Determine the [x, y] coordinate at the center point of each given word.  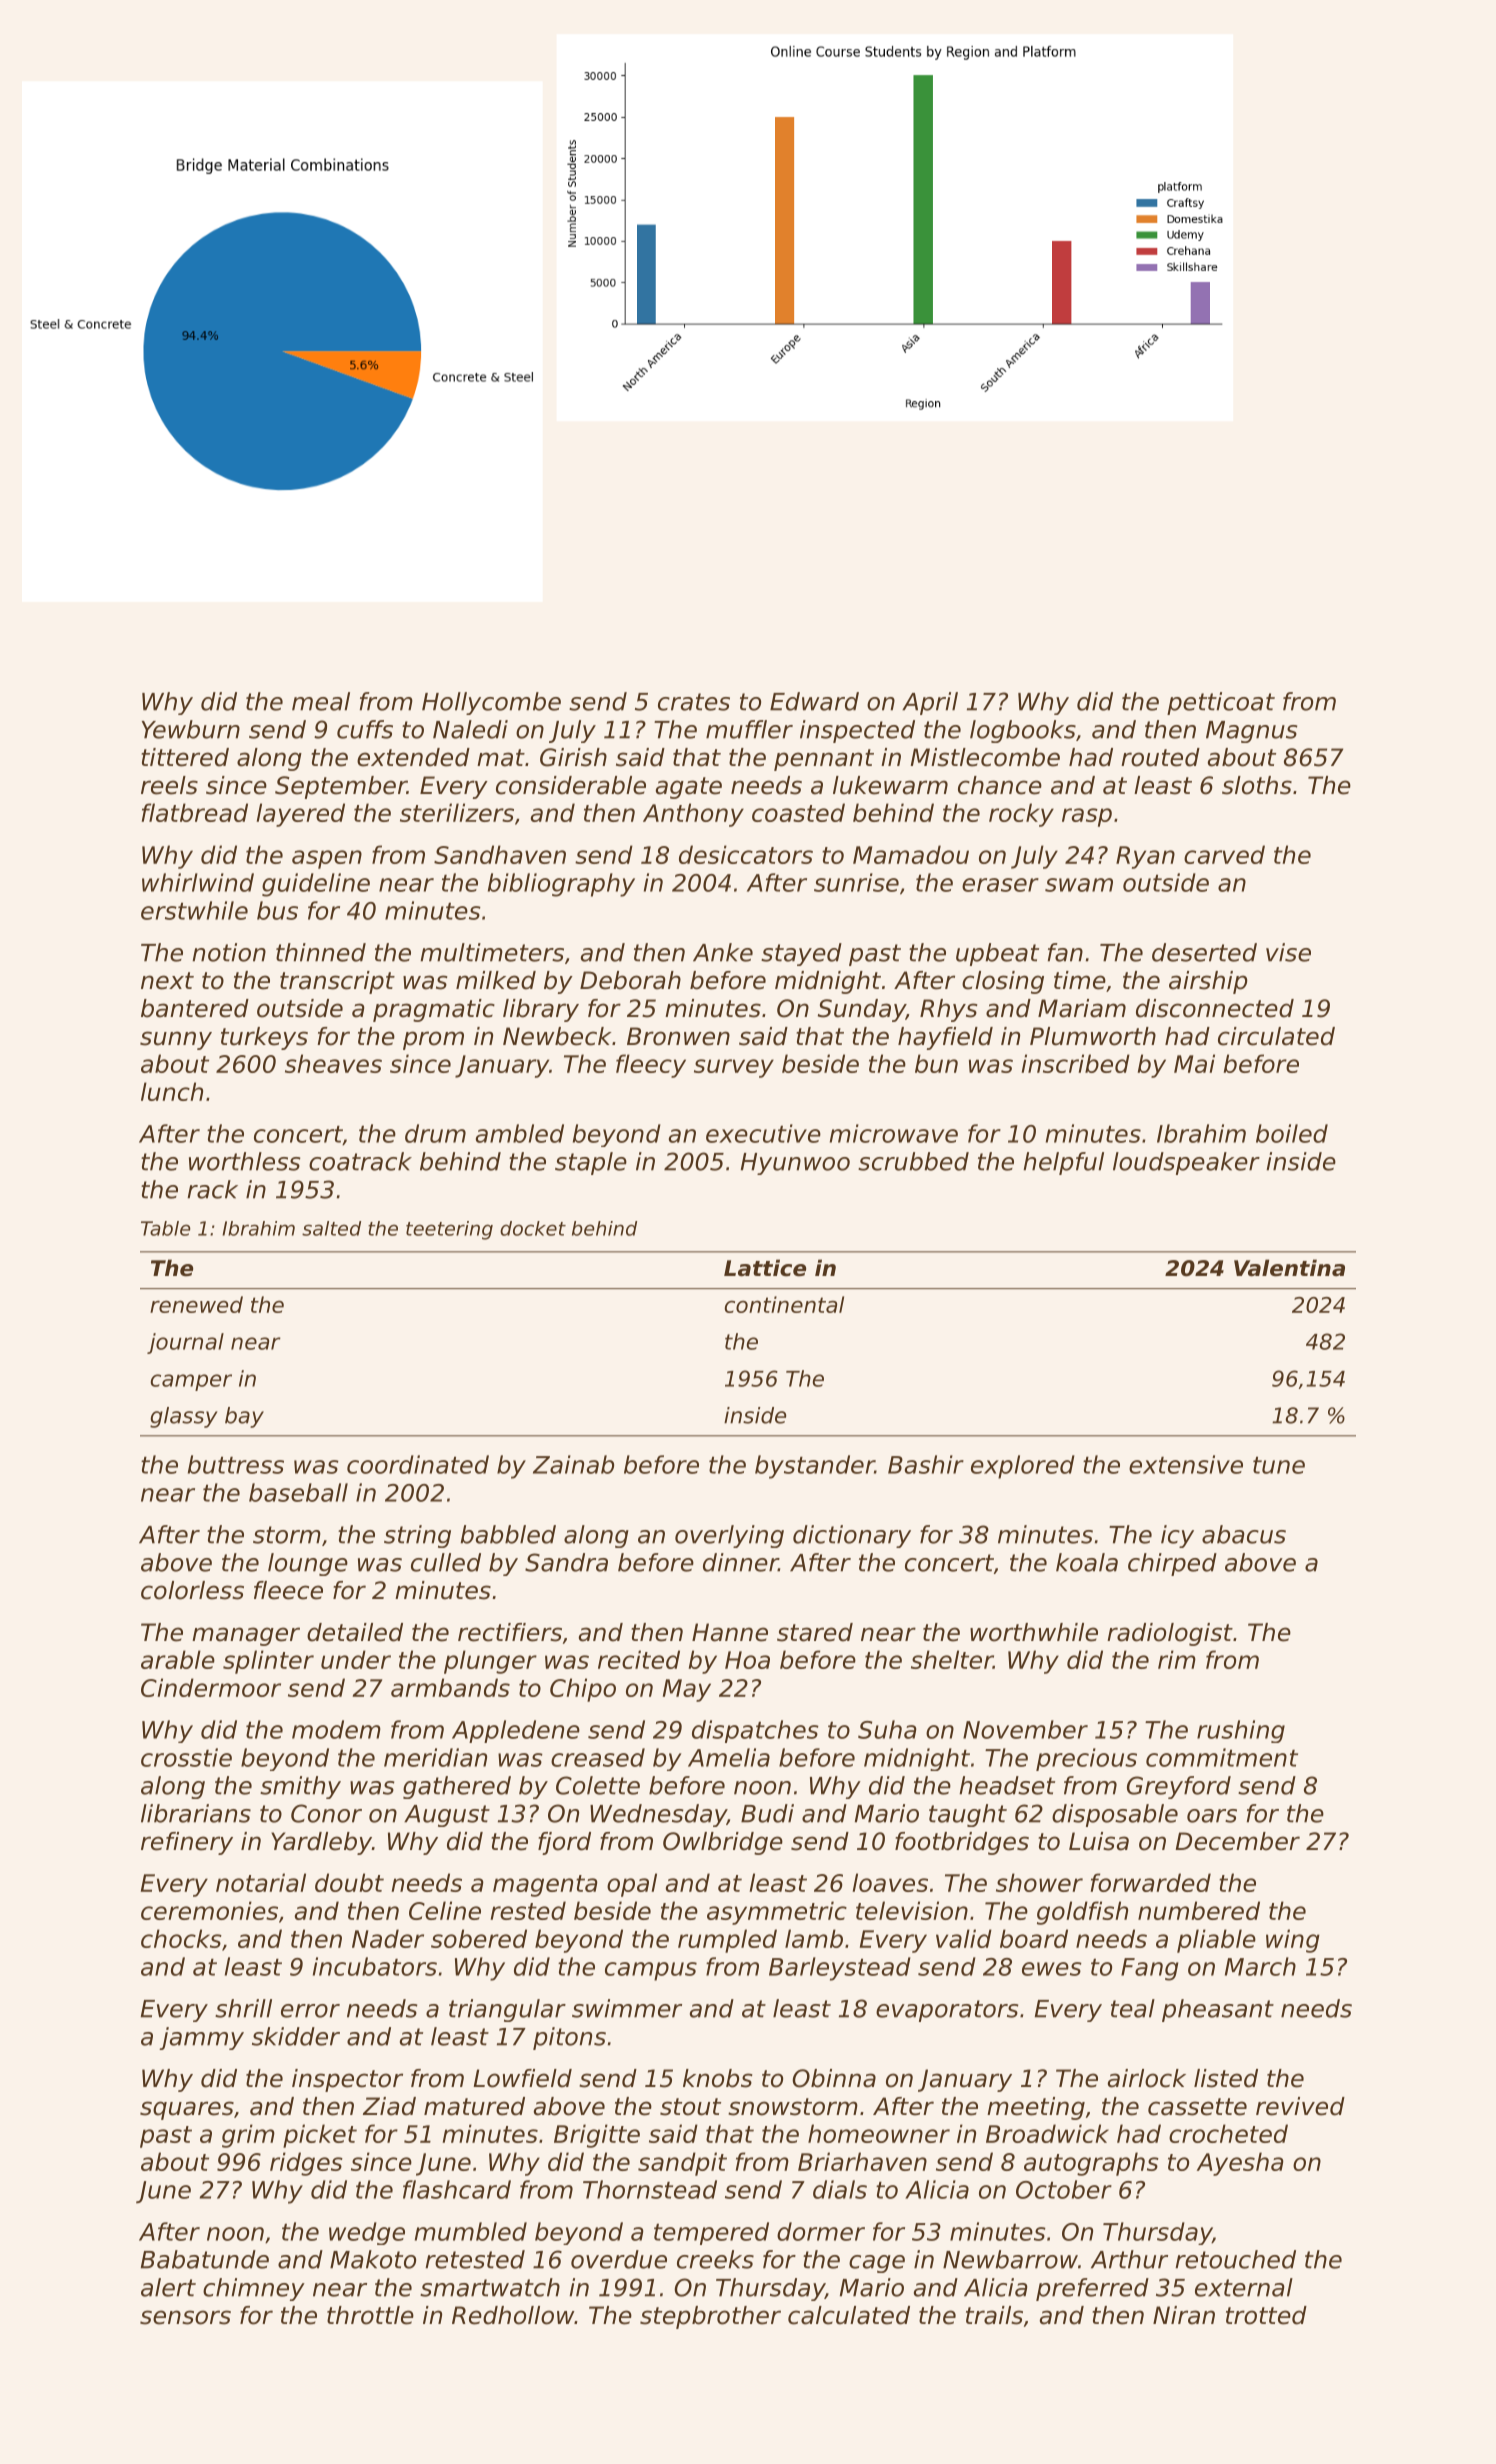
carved [1224, 854]
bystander [815, 1467]
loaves [890, 1882]
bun [936, 1063]
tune [1279, 1465]
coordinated [418, 1464]
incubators [375, 1966]
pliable [1216, 1941]
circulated [1276, 1036]
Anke [723, 952]
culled [446, 1562]
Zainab [573, 1464]
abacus [1244, 1534]
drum [435, 1133]
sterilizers [457, 812]
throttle [370, 2315]
